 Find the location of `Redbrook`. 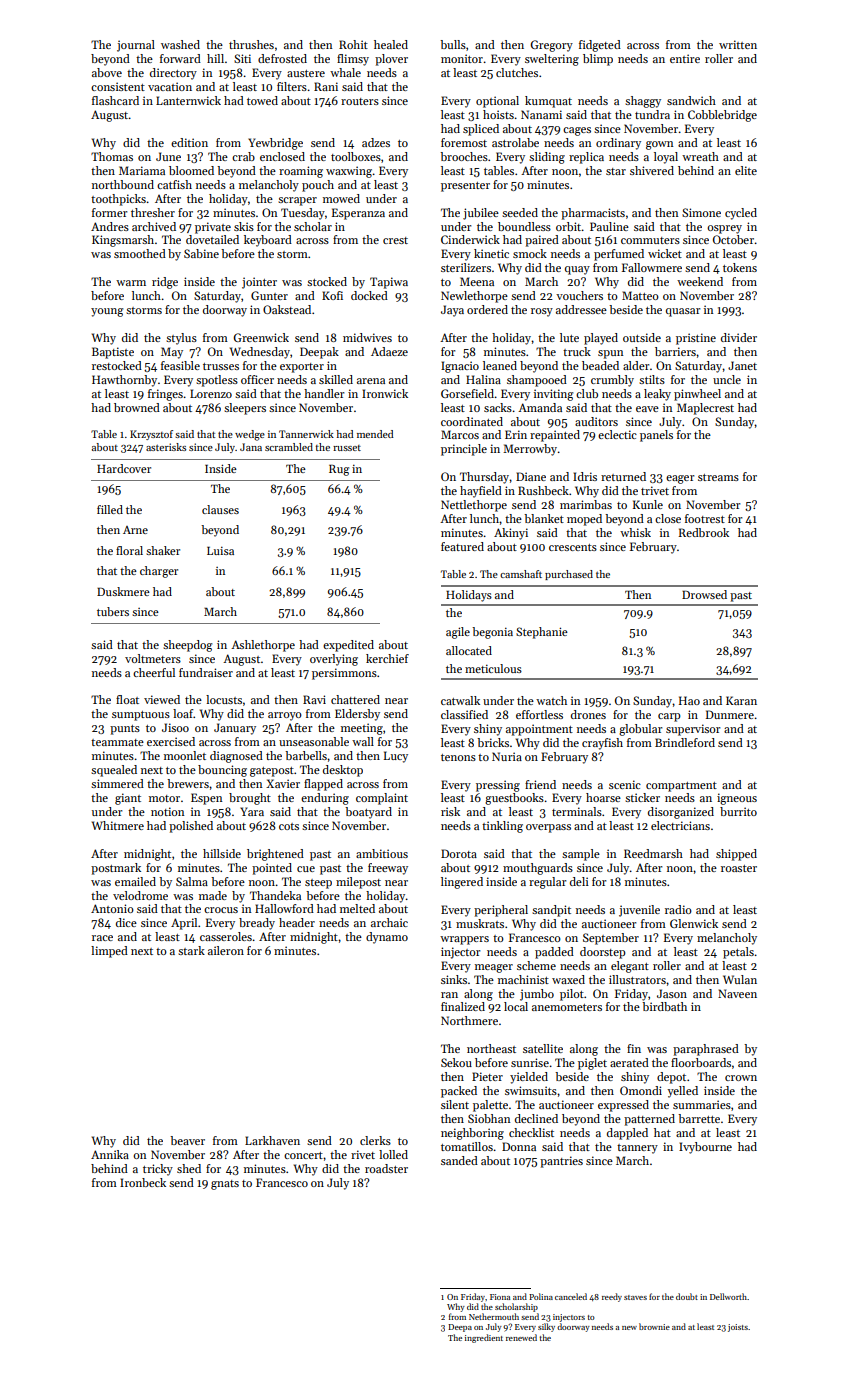

Redbrook is located at coordinates (704, 532).
